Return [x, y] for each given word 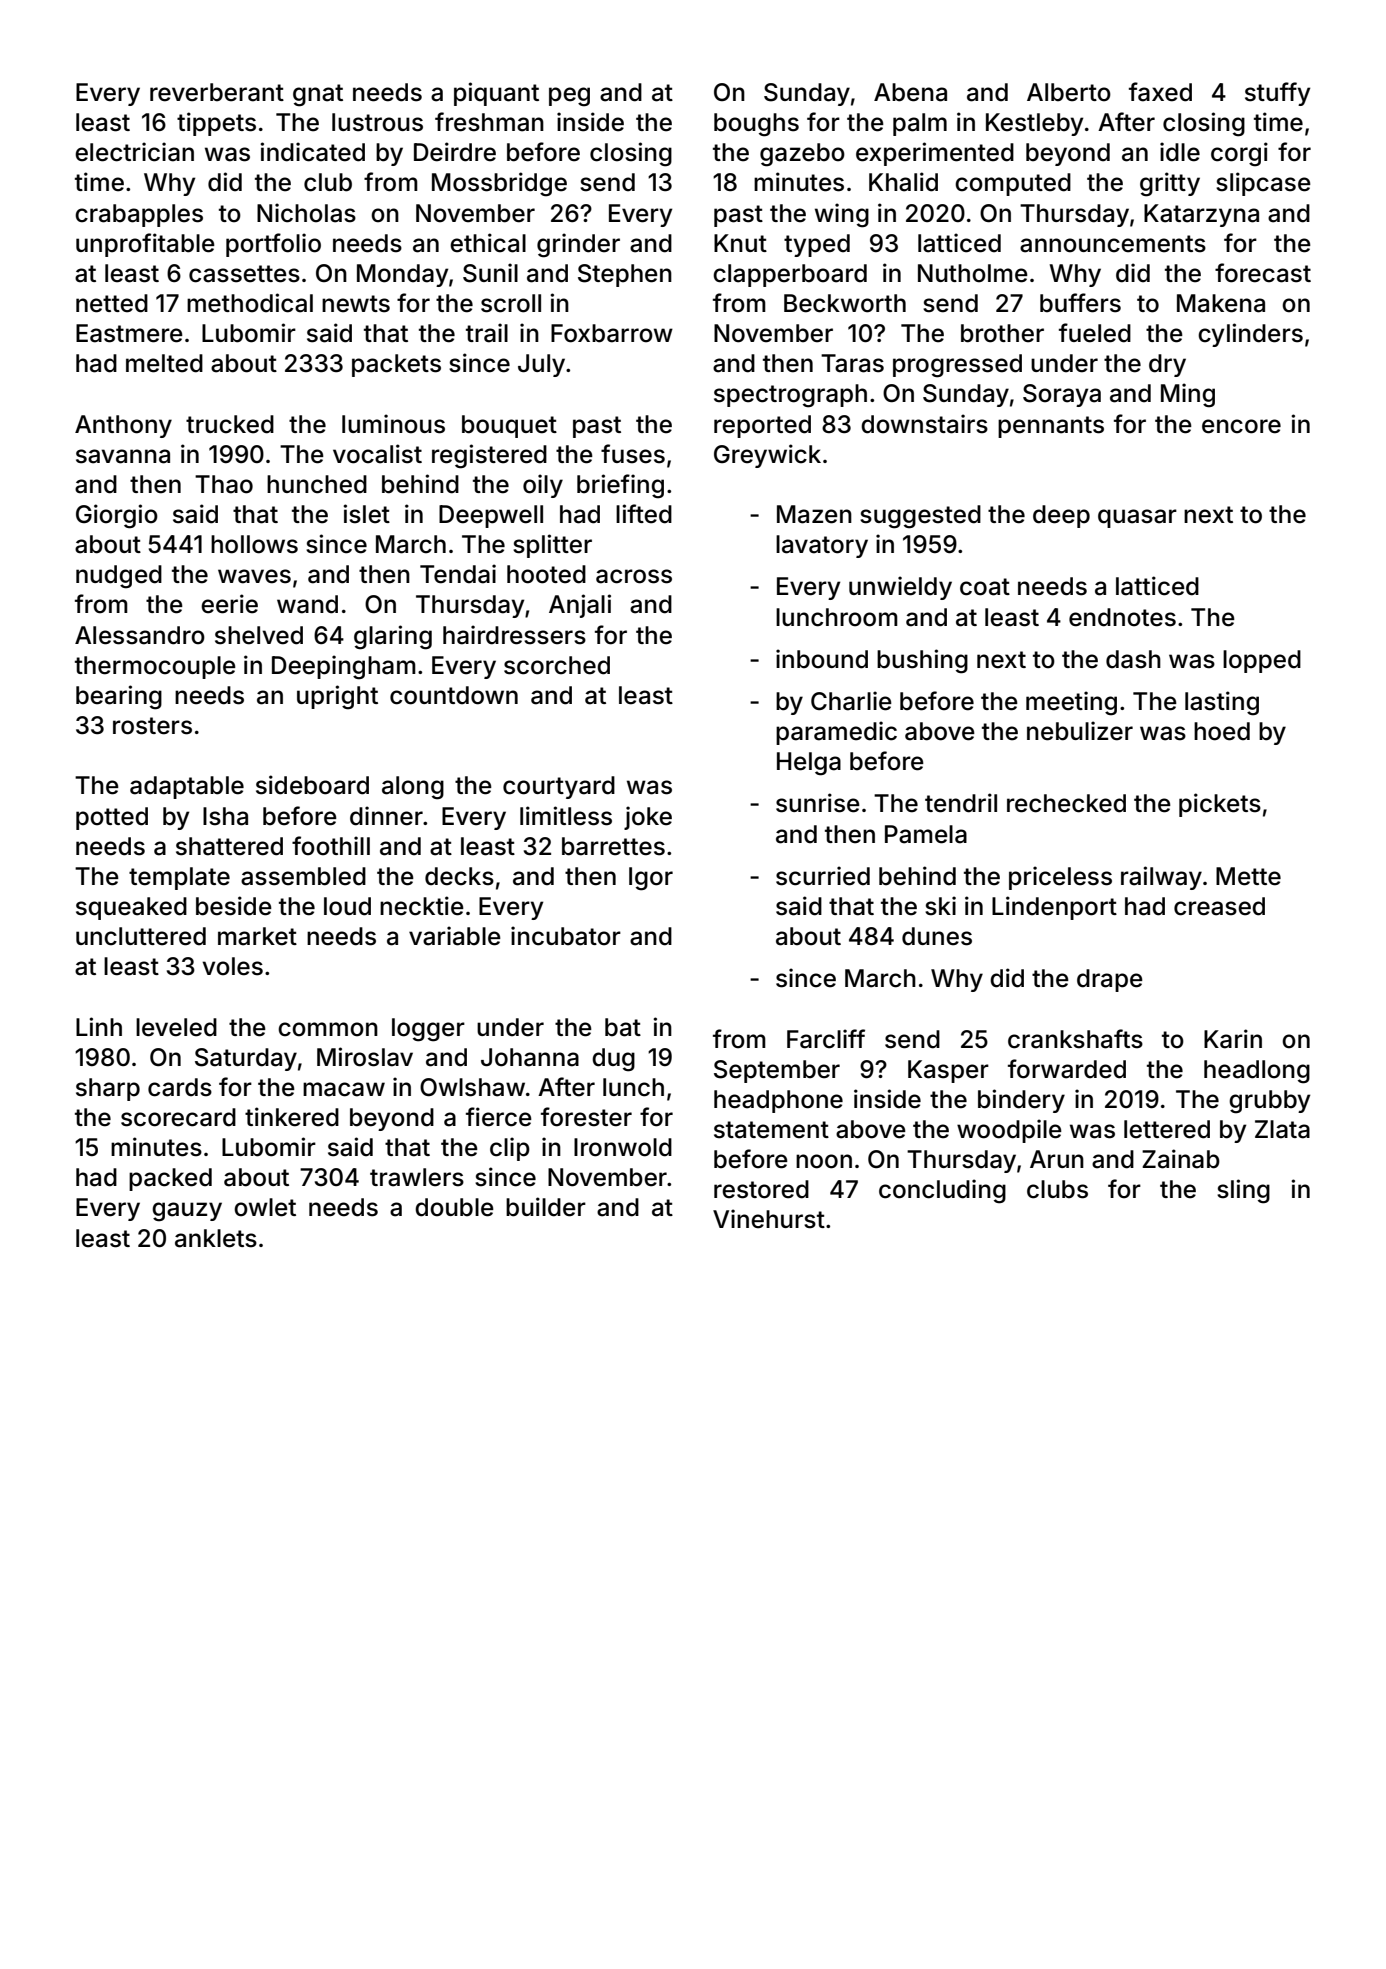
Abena [910, 92]
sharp [108, 1089]
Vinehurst [769, 1219]
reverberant [217, 92]
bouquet [509, 426]
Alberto [1069, 92]
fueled [1095, 333]
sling [1243, 1191]
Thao [224, 484]
